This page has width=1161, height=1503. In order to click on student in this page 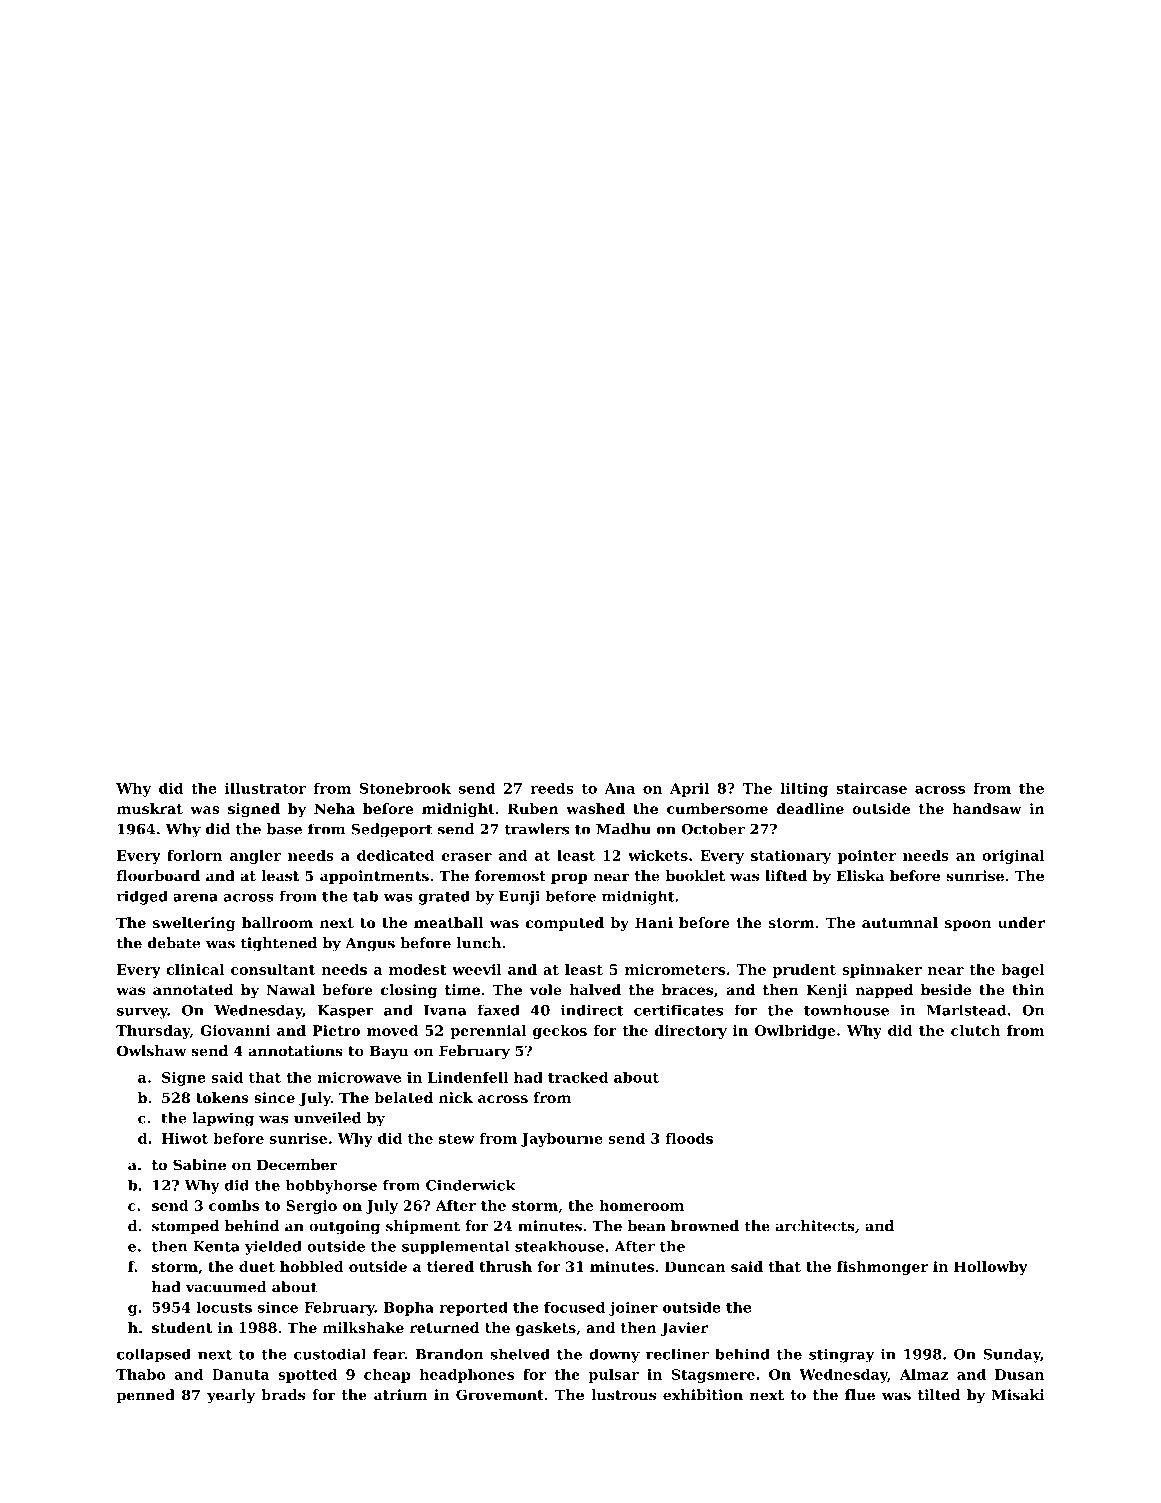, I will do `click(182, 1327)`.
